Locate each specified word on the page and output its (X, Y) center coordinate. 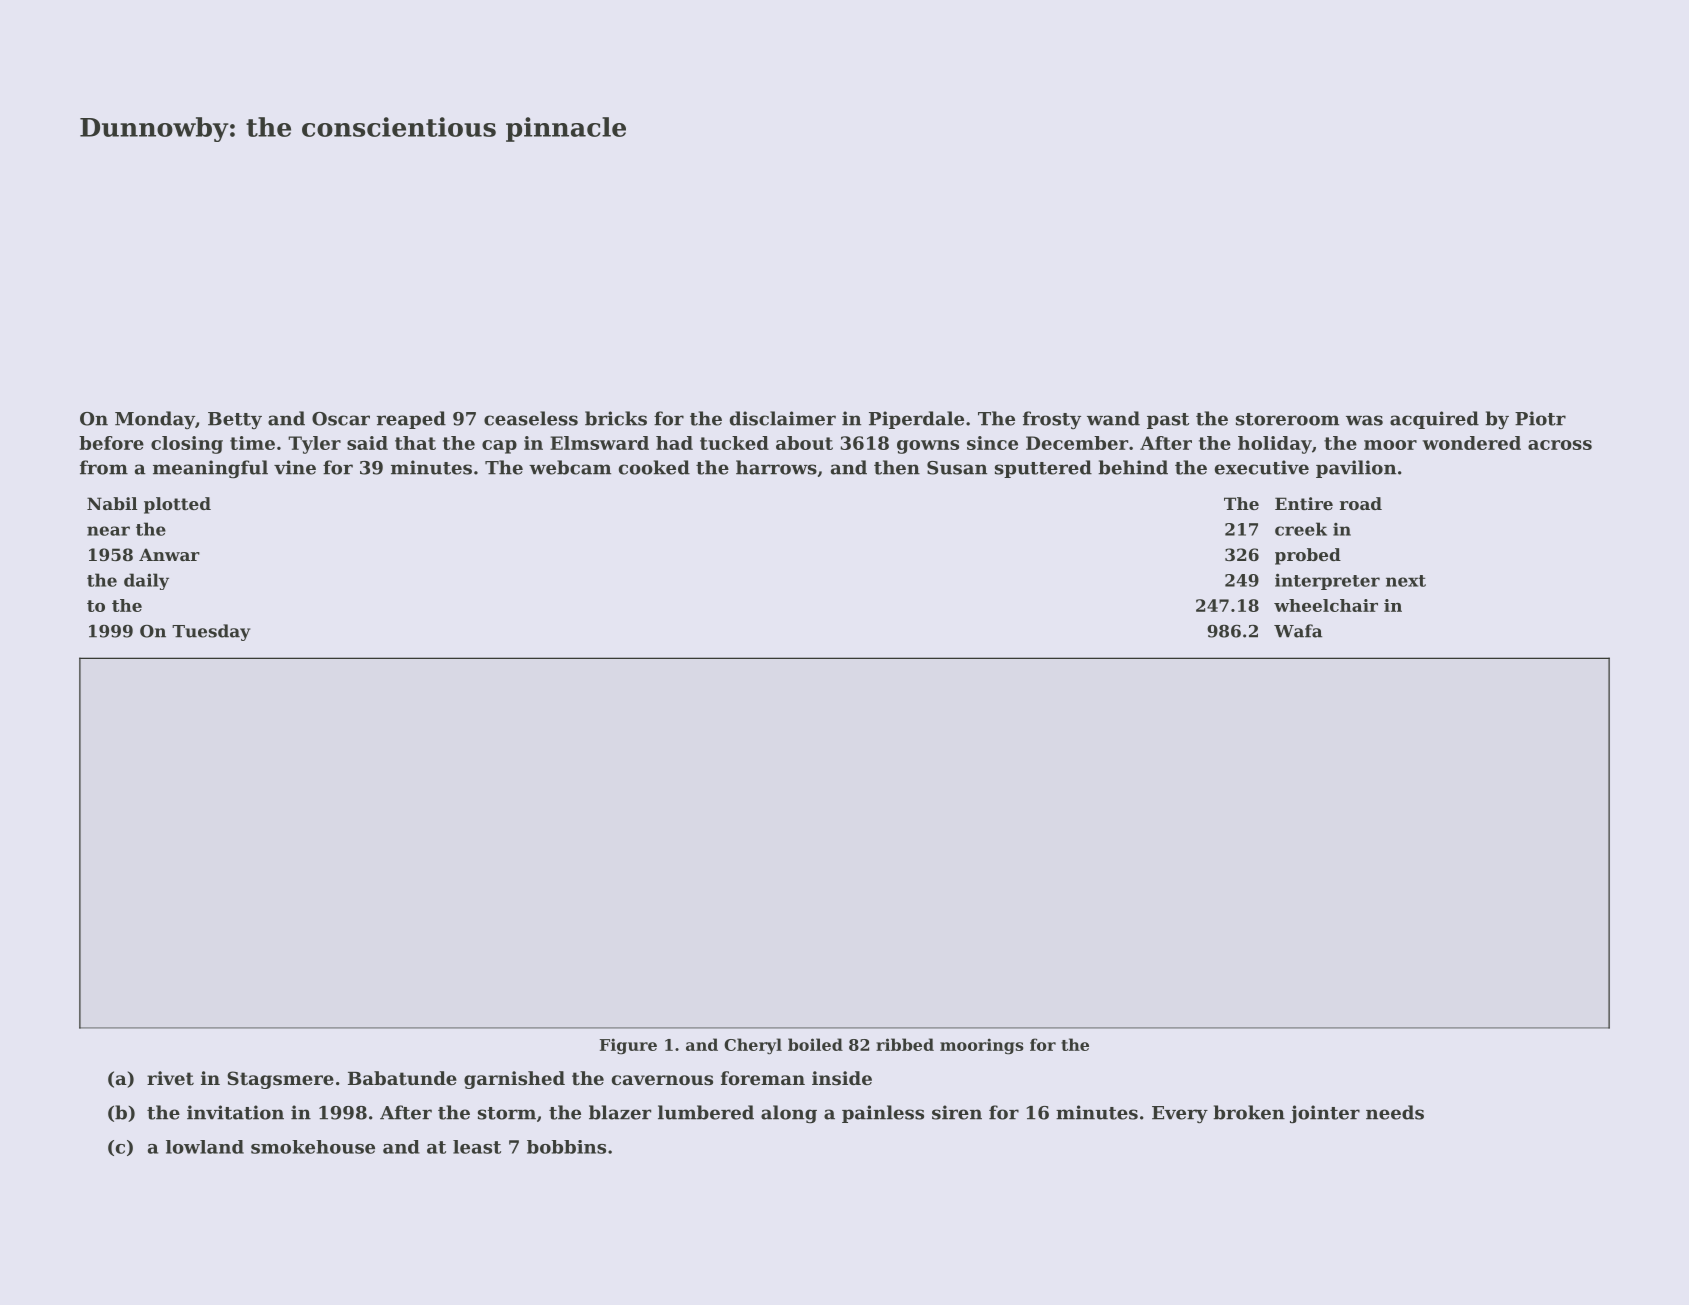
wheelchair (1326, 605)
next (1406, 581)
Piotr (1540, 418)
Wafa (1298, 631)
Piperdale (916, 420)
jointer (1325, 1114)
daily (146, 581)
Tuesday (211, 632)
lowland (205, 1147)
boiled (815, 1044)
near (108, 531)
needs (1395, 1112)
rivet (170, 1078)
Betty (235, 420)
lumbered (706, 1112)
